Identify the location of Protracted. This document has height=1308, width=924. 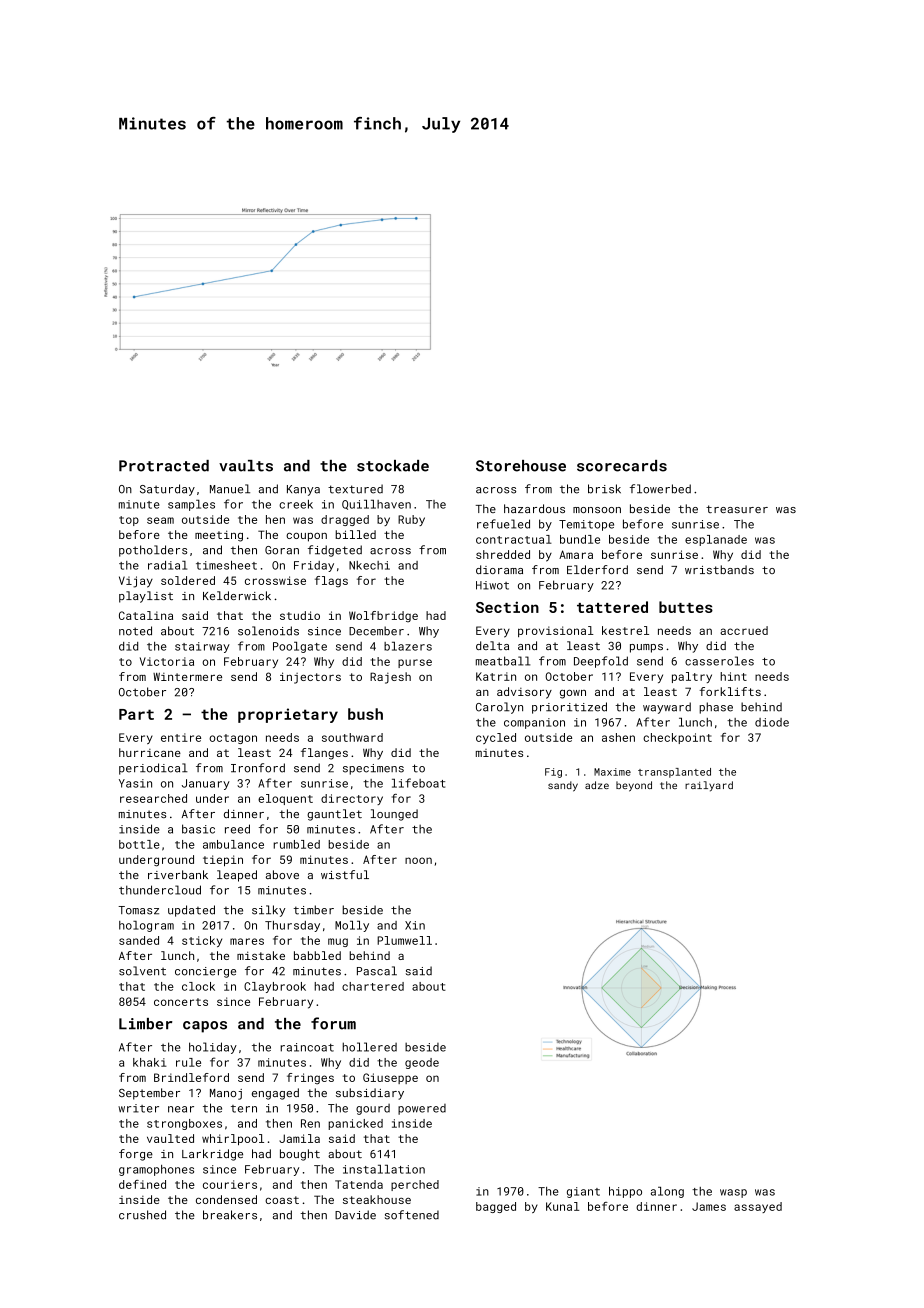
(164, 466).
